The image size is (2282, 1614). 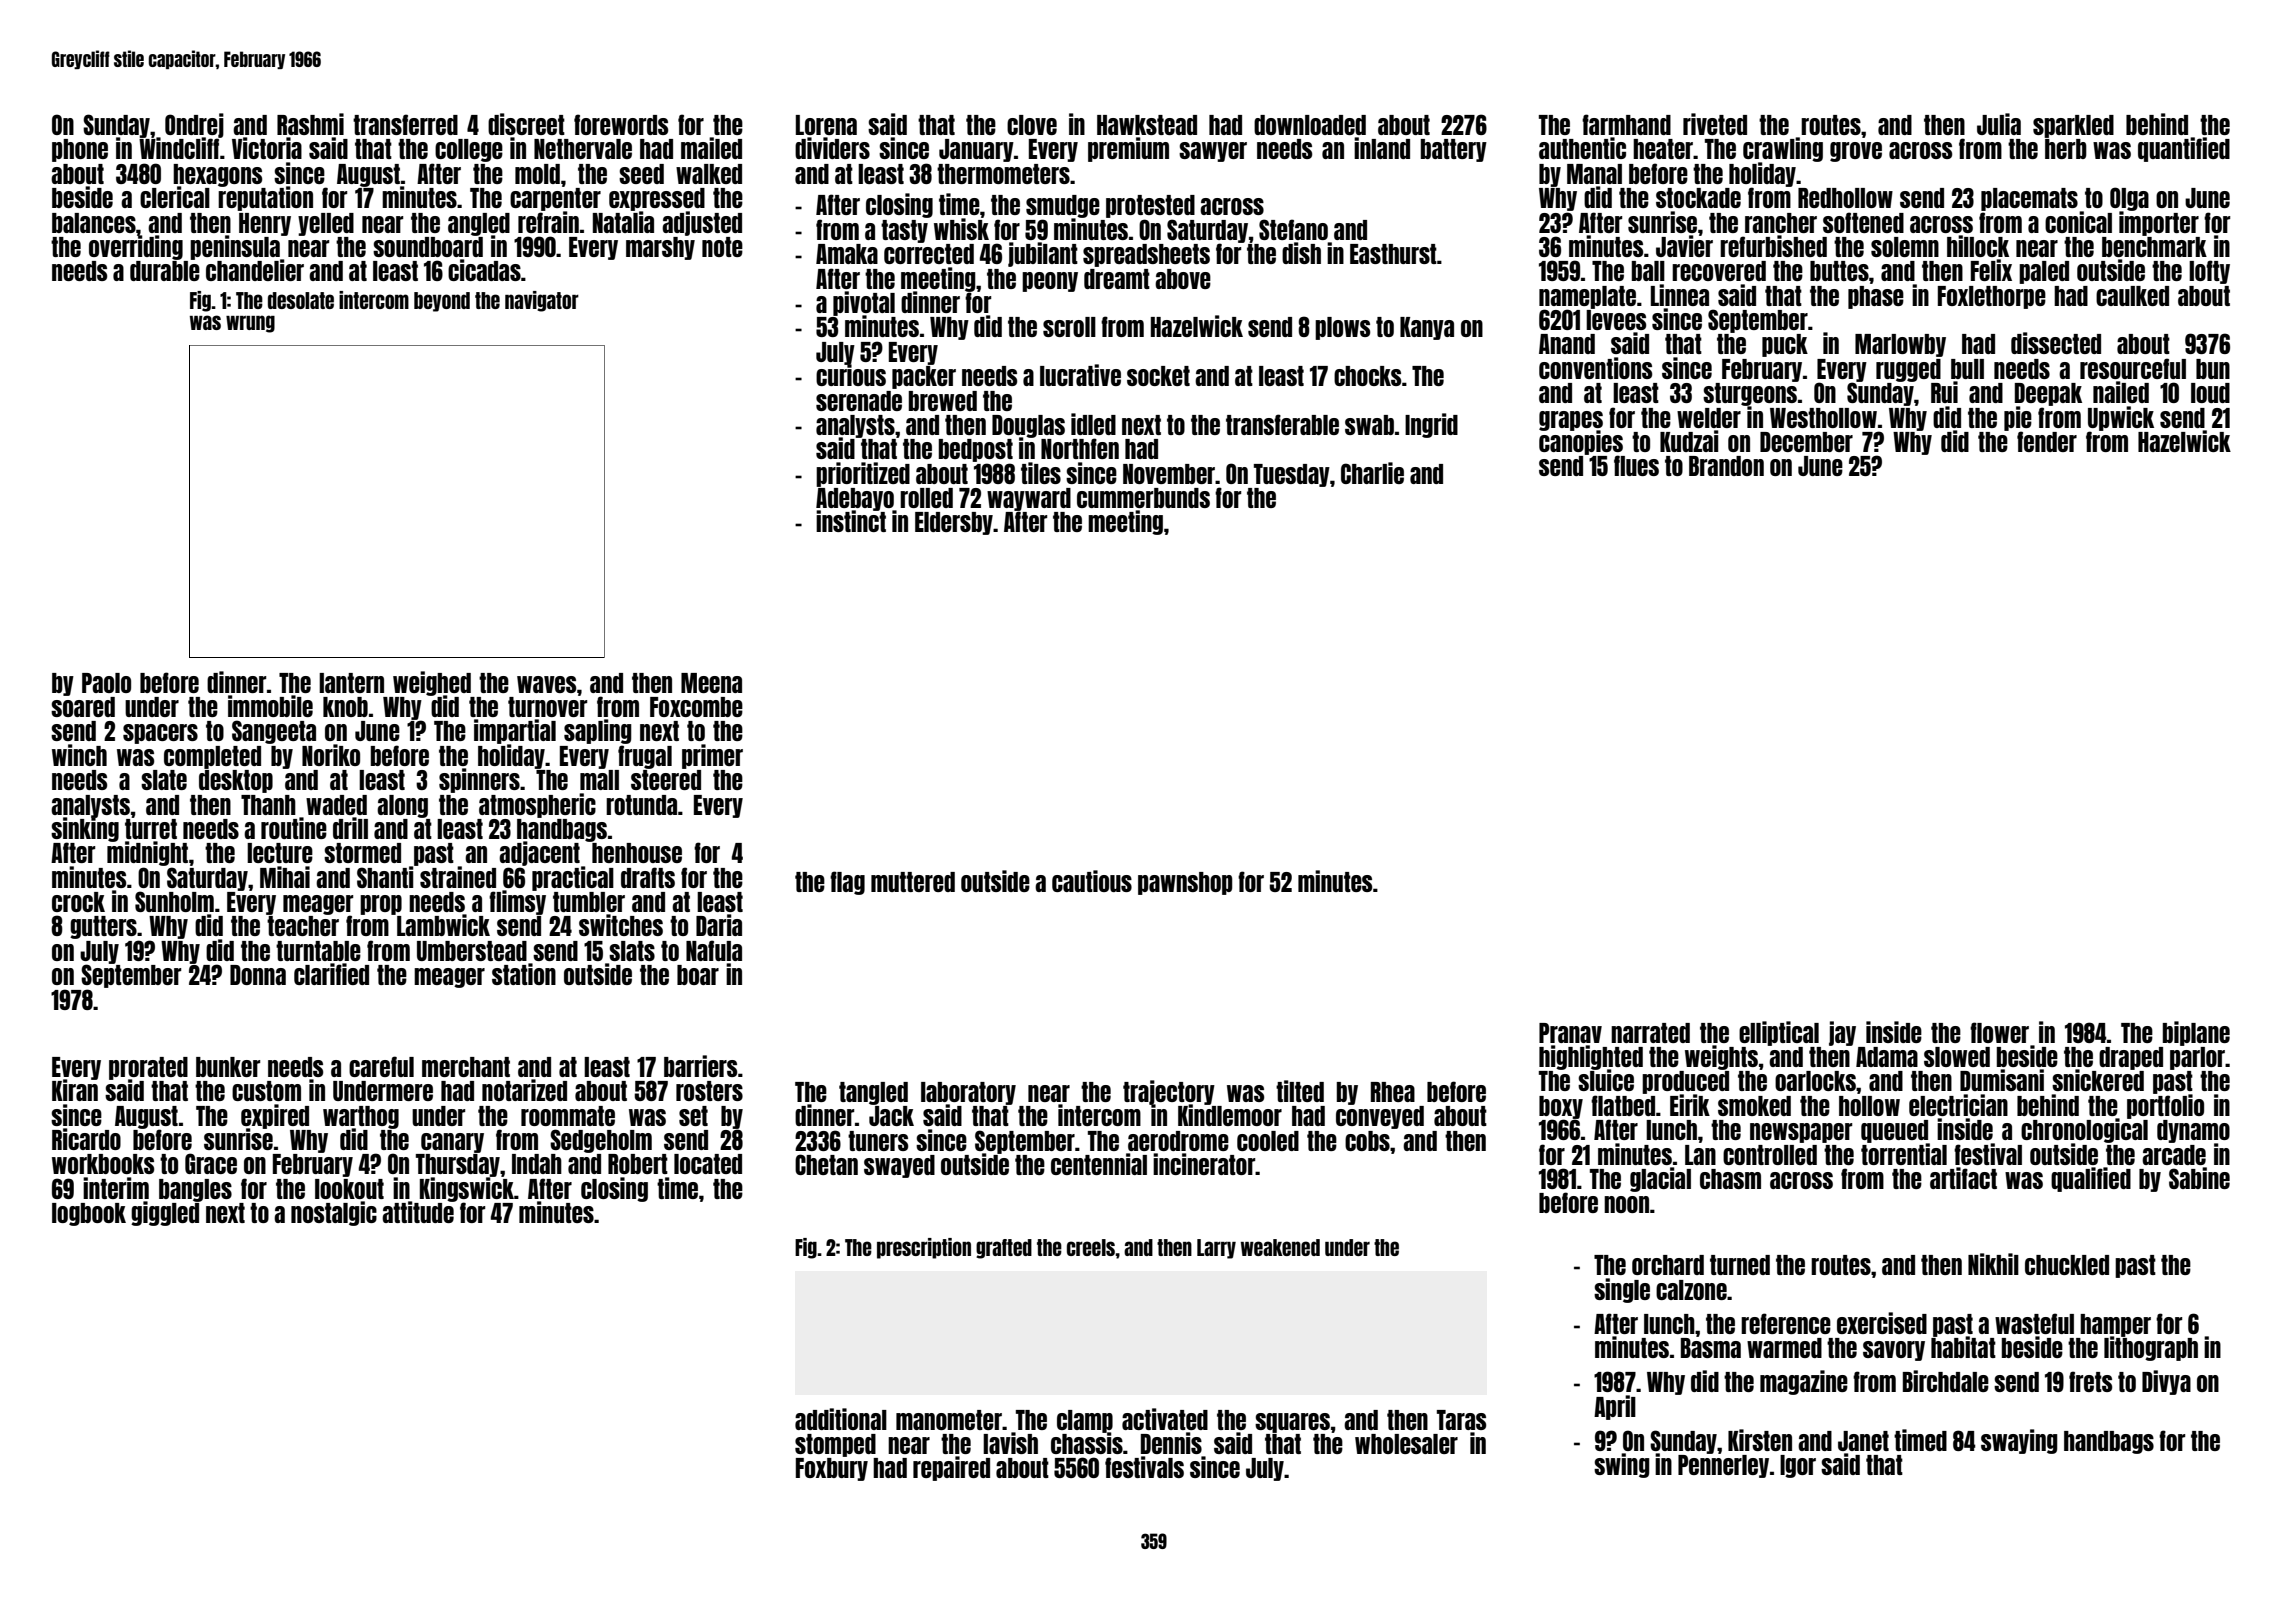 I want to click on sawyer, so click(x=1213, y=152).
